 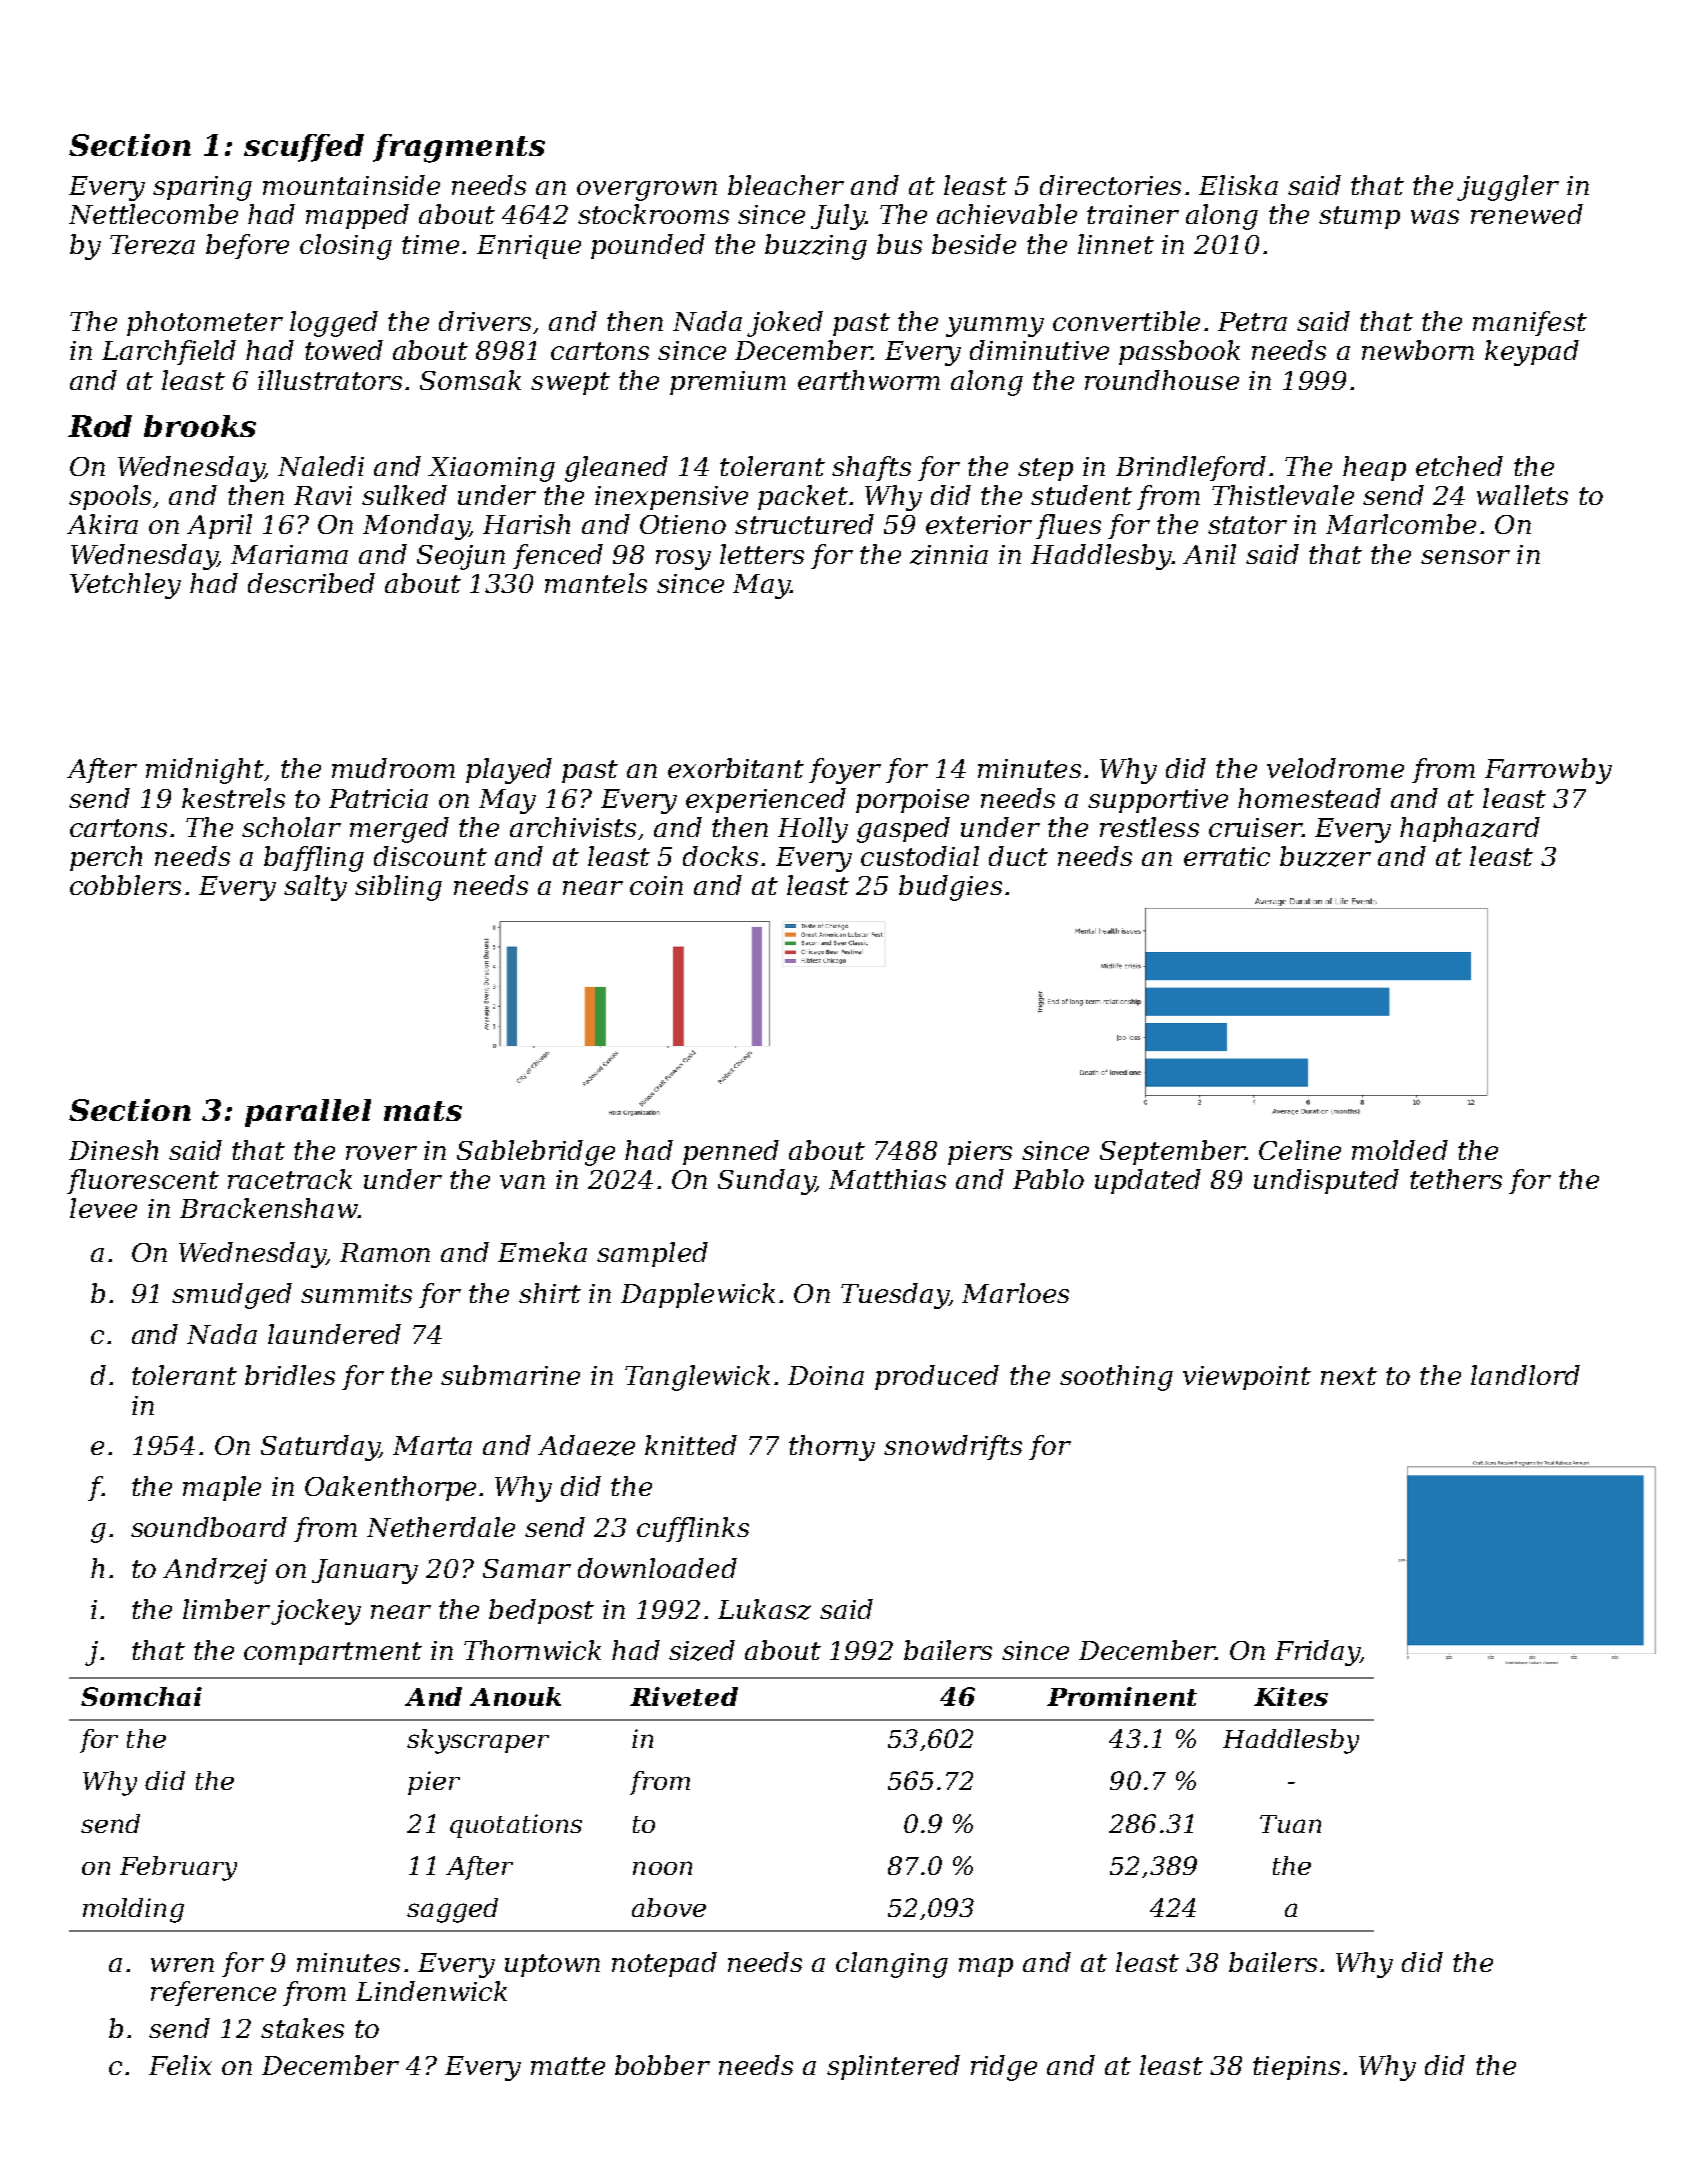 What do you see at coordinates (1122, 1696) in the image?
I see `Prominent` at bounding box center [1122, 1696].
